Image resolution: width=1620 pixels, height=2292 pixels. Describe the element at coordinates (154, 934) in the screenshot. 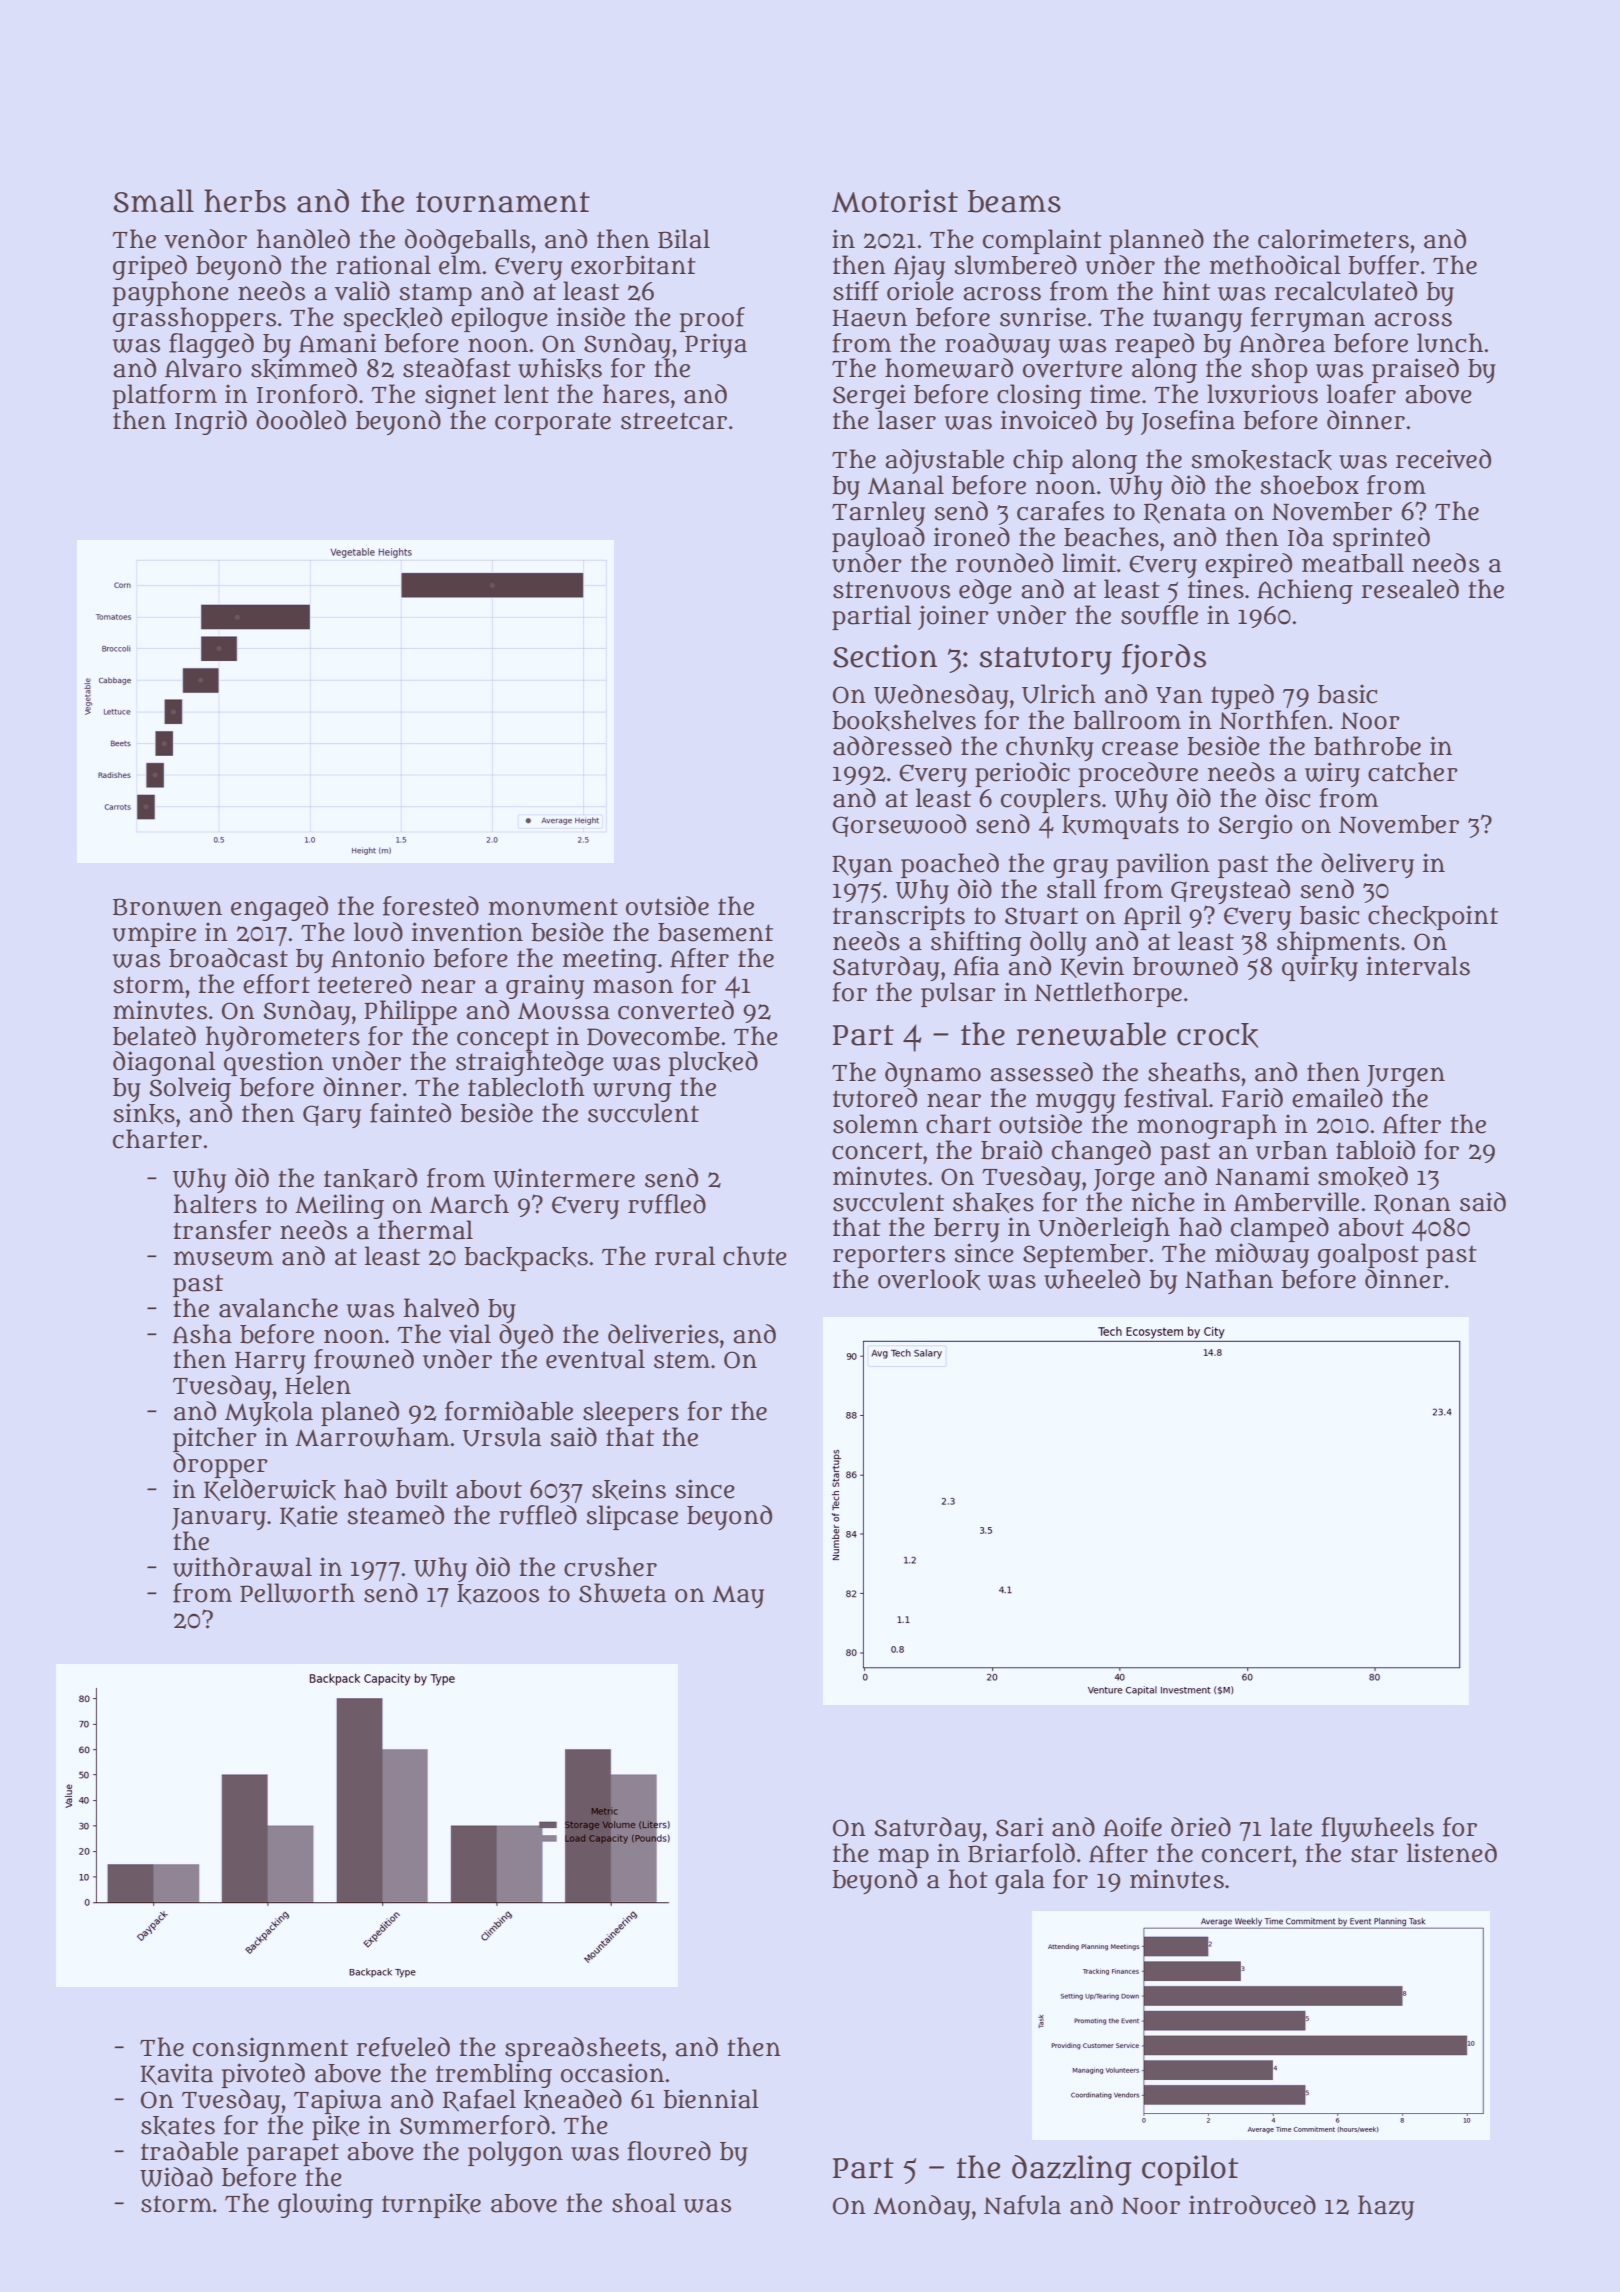

I see `umpire` at that location.
